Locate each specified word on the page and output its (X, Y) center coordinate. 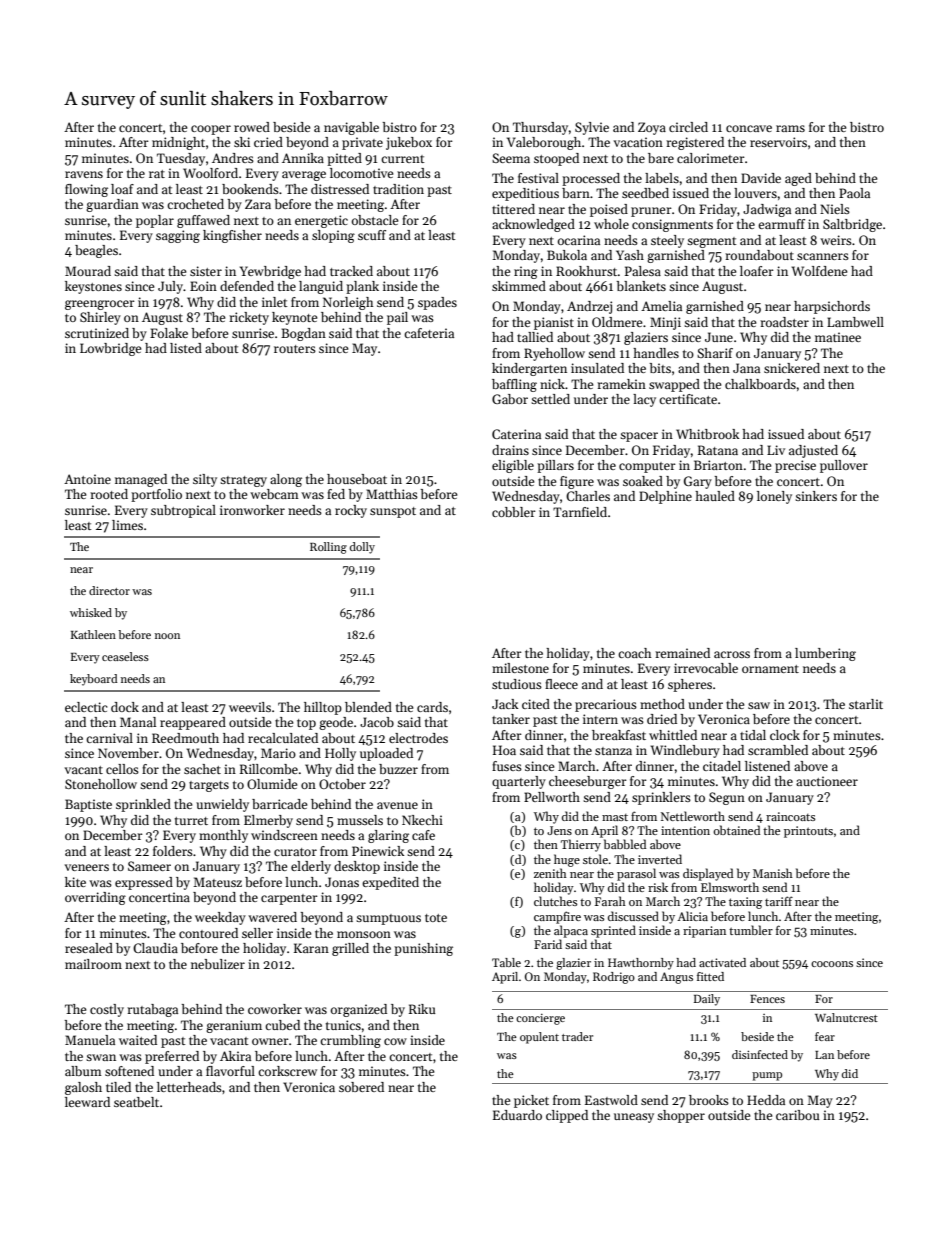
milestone (520, 668)
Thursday (540, 128)
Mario (278, 753)
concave (749, 128)
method (662, 704)
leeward (87, 1102)
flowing (86, 190)
